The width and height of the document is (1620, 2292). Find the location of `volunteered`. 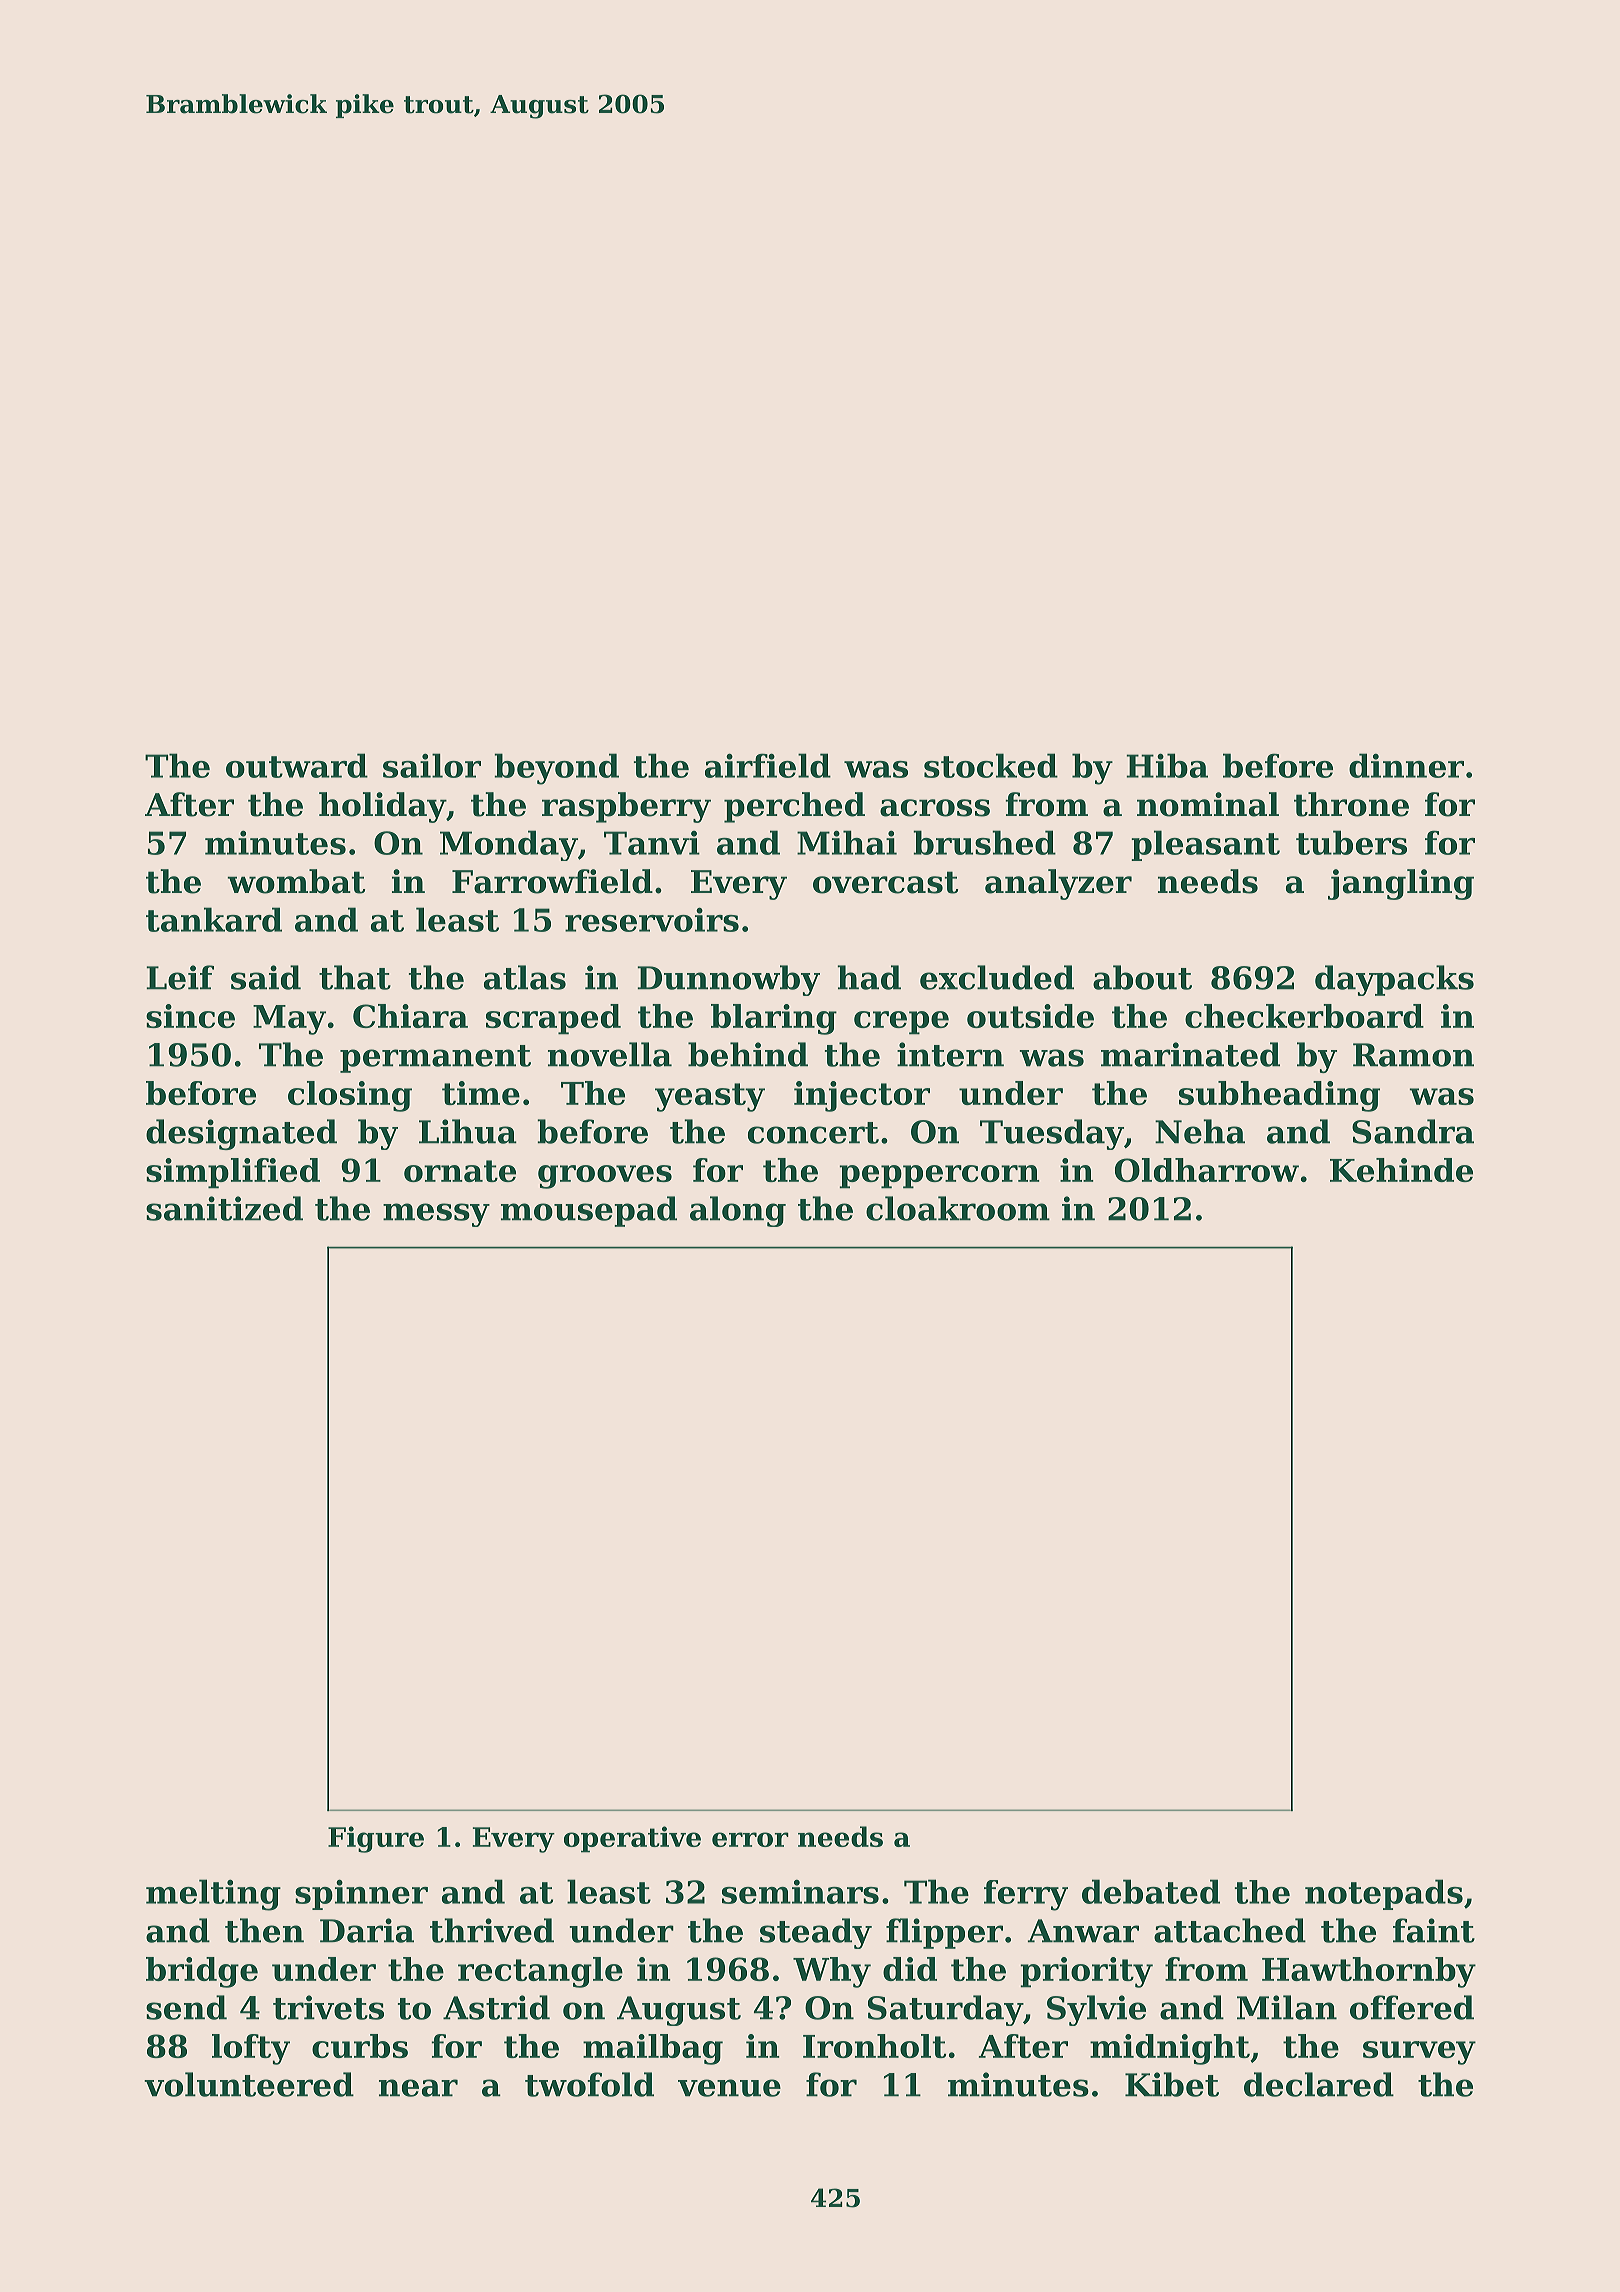

volunteered is located at coordinates (249, 2084).
